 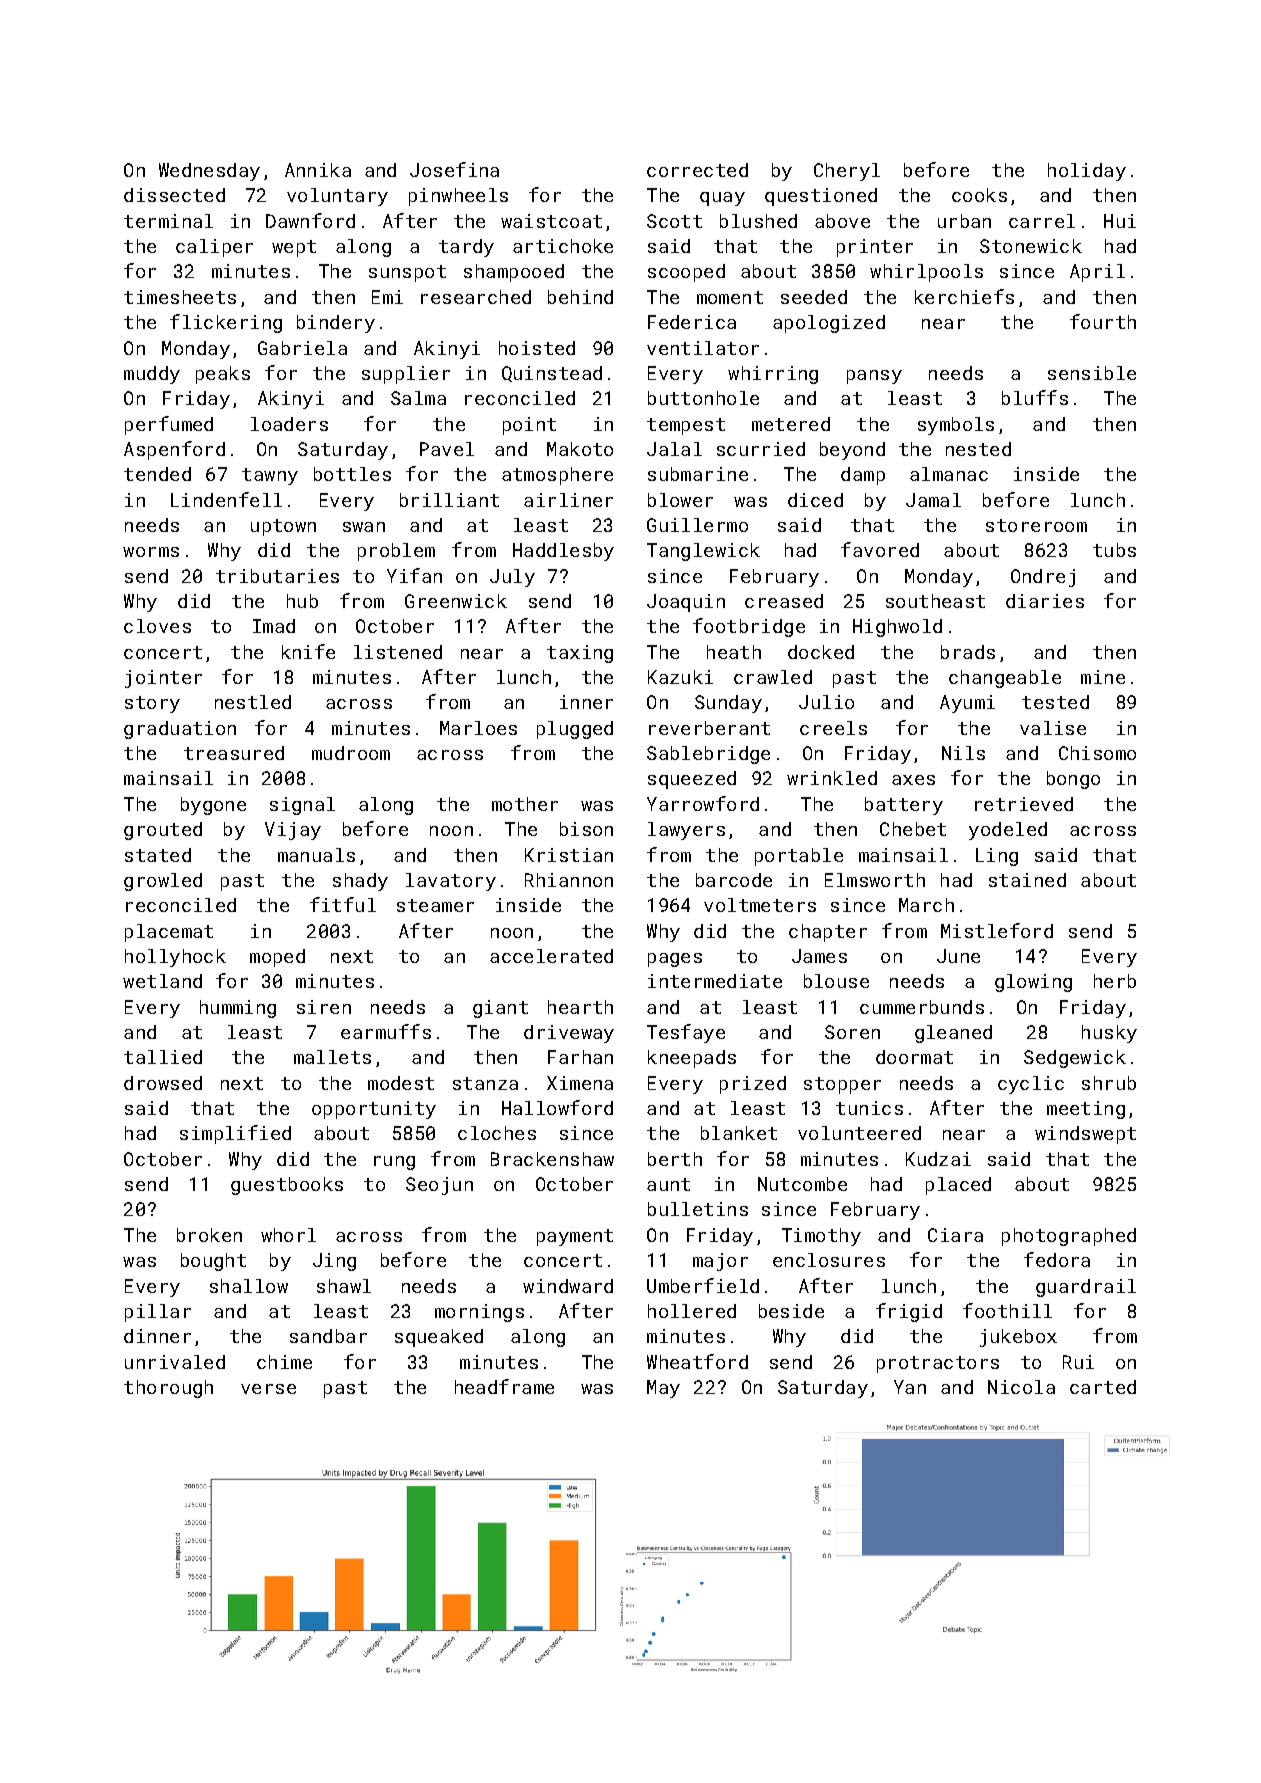 I want to click on caliper, so click(x=214, y=248).
